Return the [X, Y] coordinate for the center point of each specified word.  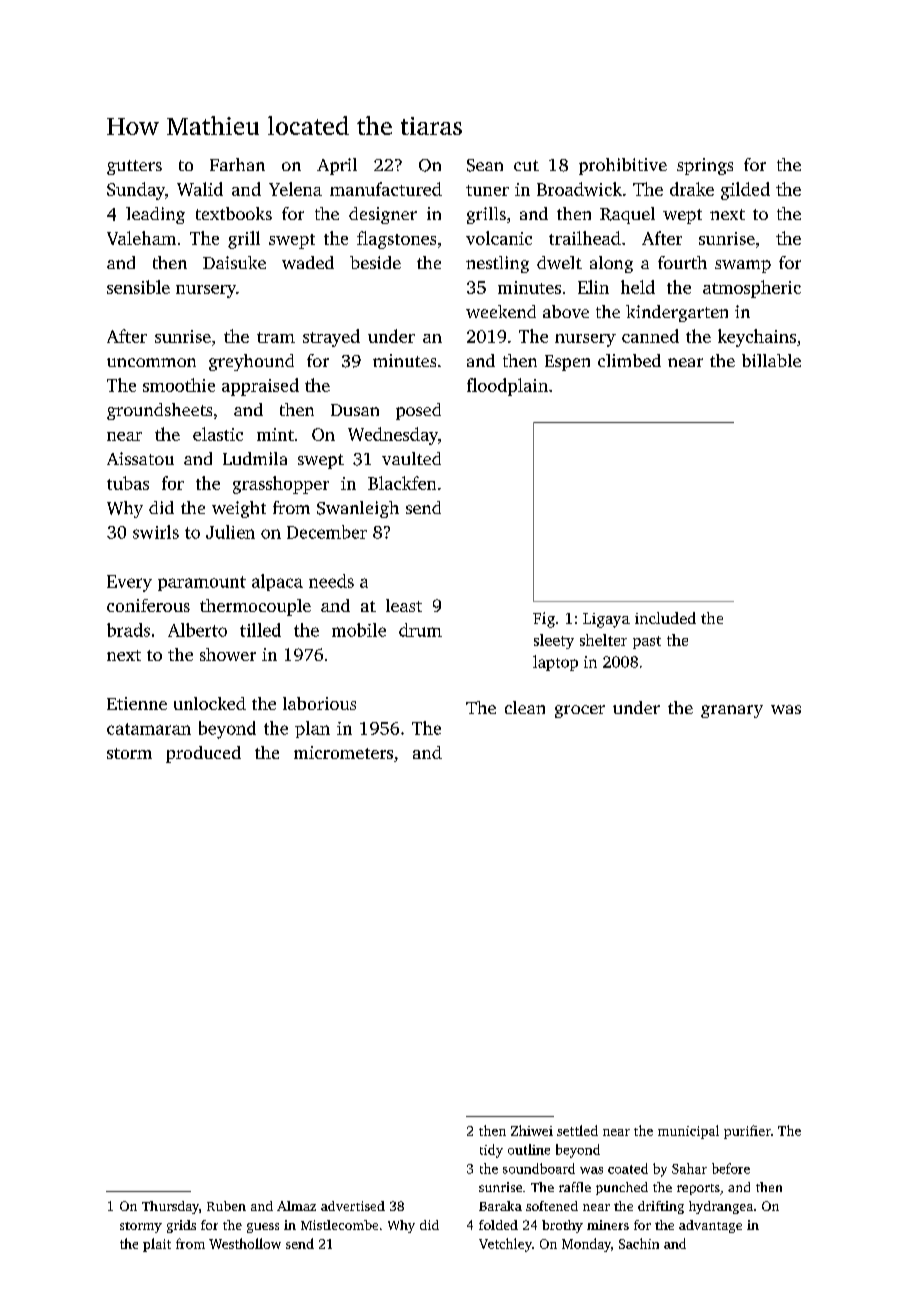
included [665, 618]
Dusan [355, 410]
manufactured [386, 189]
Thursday [170, 1207]
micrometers [343, 752]
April [337, 166]
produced [203, 754]
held [638, 287]
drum [420, 630]
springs [705, 166]
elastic [218, 434]
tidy [491, 1151]
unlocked [210, 703]
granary [732, 711]
